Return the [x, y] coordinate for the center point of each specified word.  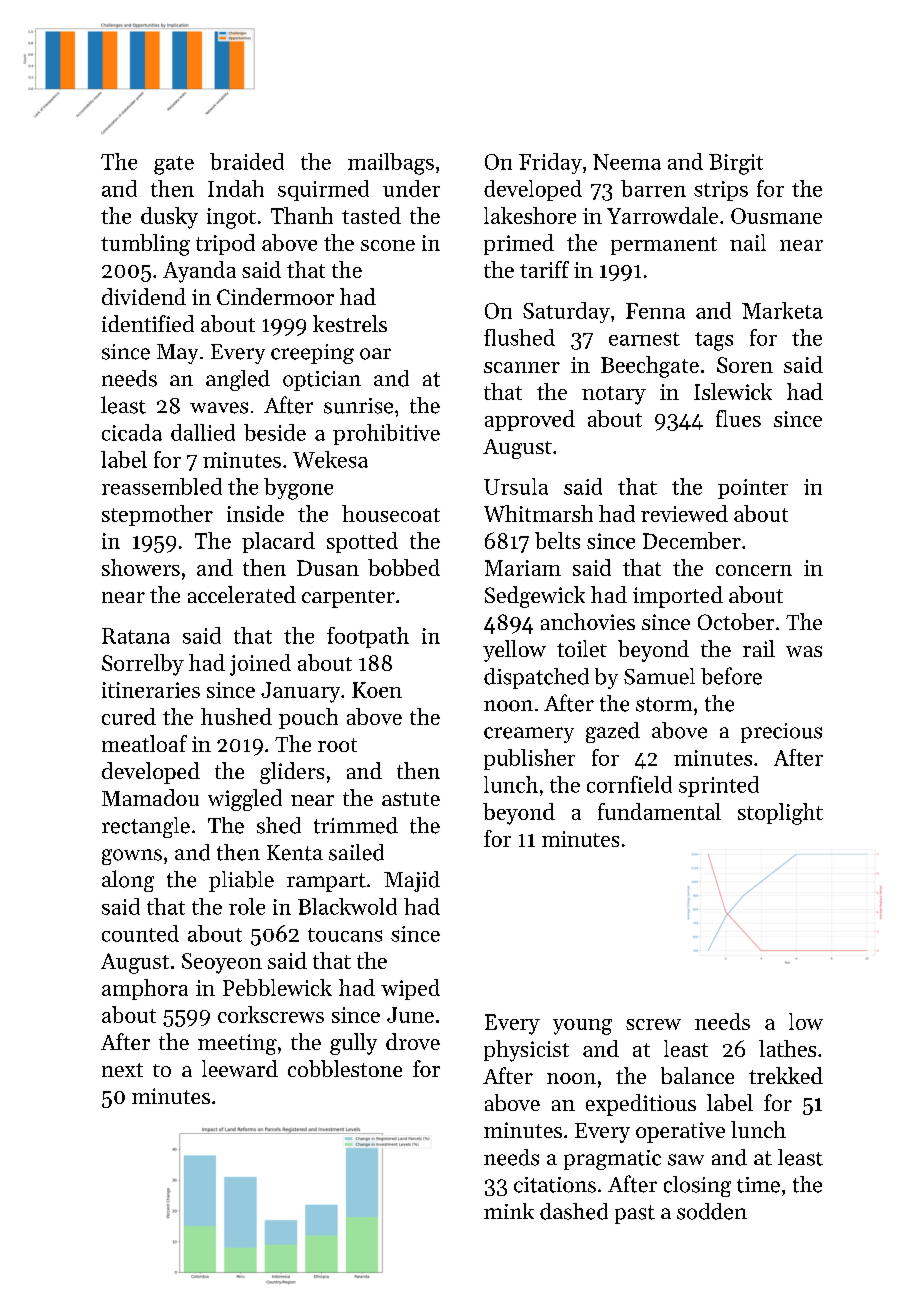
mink [509, 1211]
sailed [356, 852]
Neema [627, 162]
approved [530, 420]
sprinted [719, 786]
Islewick [733, 391]
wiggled [245, 800]
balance [697, 1075]
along [128, 881]
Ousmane [776, 216]
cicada [132, 432]
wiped [410, 989]
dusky [169, 218]
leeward [240, 1068]
